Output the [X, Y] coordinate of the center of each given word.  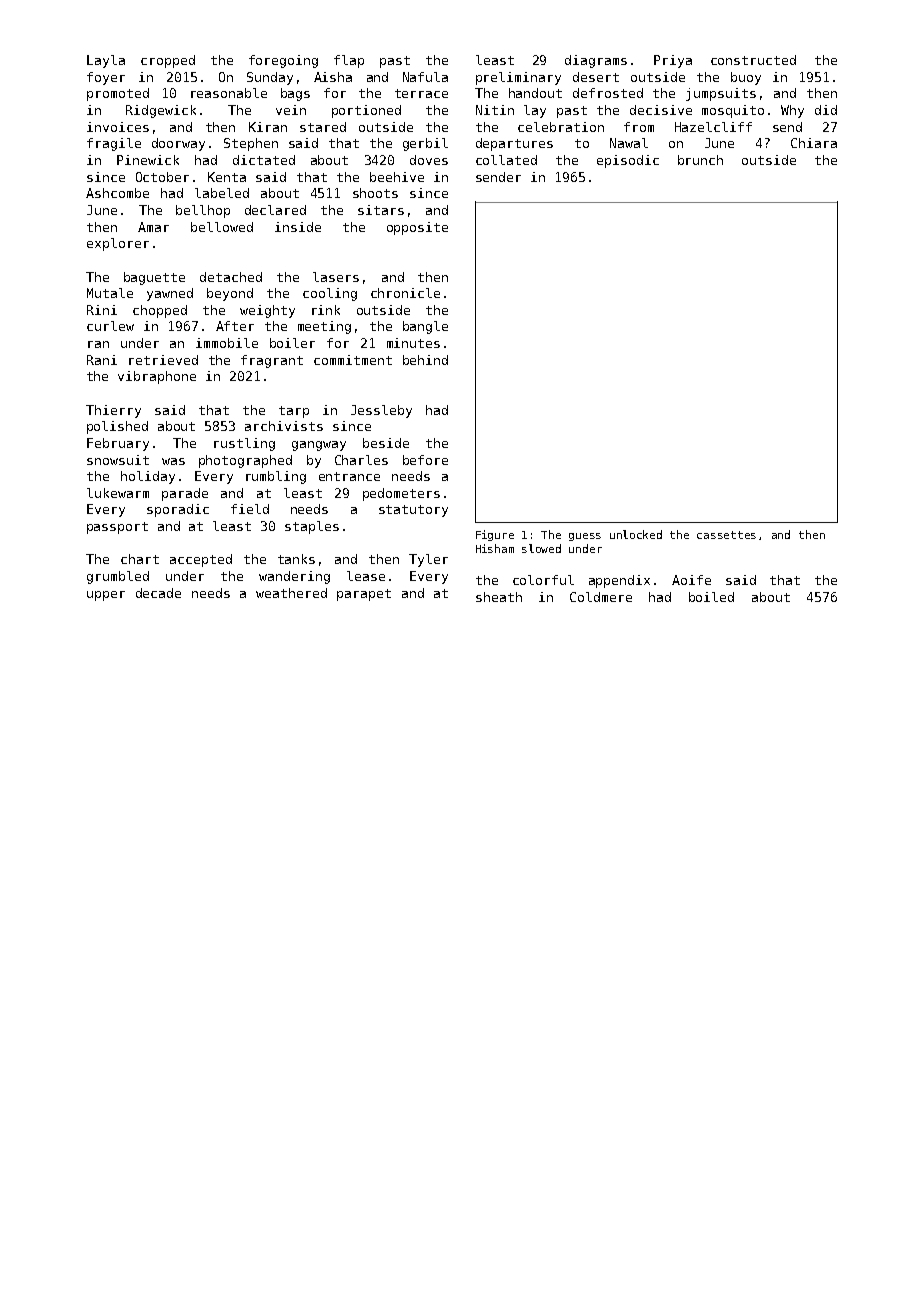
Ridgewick [161, 111]
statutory [413, 511]
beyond [230, 294]
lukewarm [118, 493]
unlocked [636, 534]
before [425, 460]
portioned [366, 111]
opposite [417, 228]
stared [323, 127]
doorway [178, 144]
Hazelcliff [713, 127]
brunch [700, 160]
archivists [284, 426]
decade [158, 593]
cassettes [726, 535]
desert [596, 77]
